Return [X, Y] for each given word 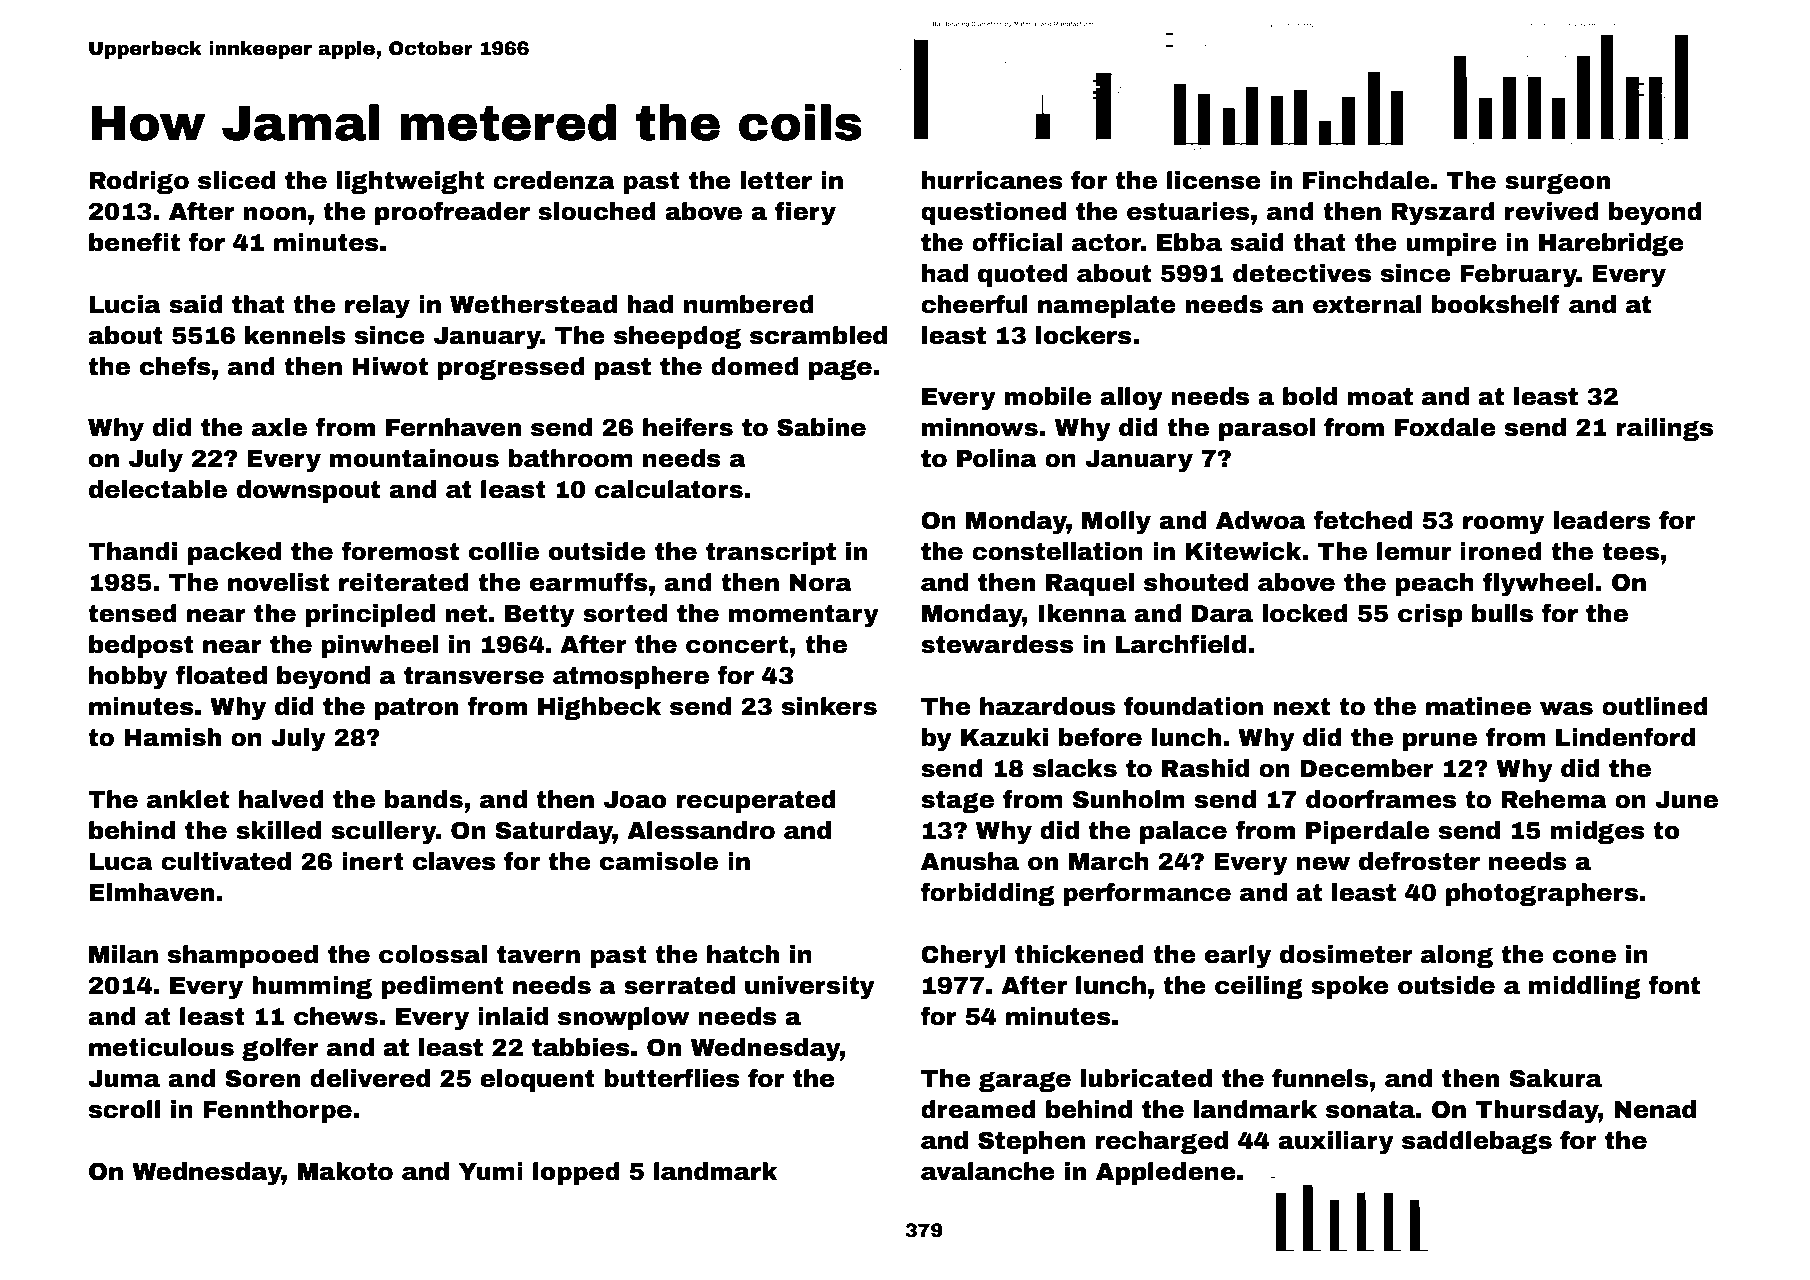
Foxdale [1445, 427]
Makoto [345, 1171]
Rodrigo [139, 182]
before [1100, 737]
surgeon [1557, 183]
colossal [433, 954]
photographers [1542, 894]
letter [776, 180]
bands [424, 799]
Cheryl [963, 957]
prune [1440, 742]
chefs [175, 366]
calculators [669, 489]
